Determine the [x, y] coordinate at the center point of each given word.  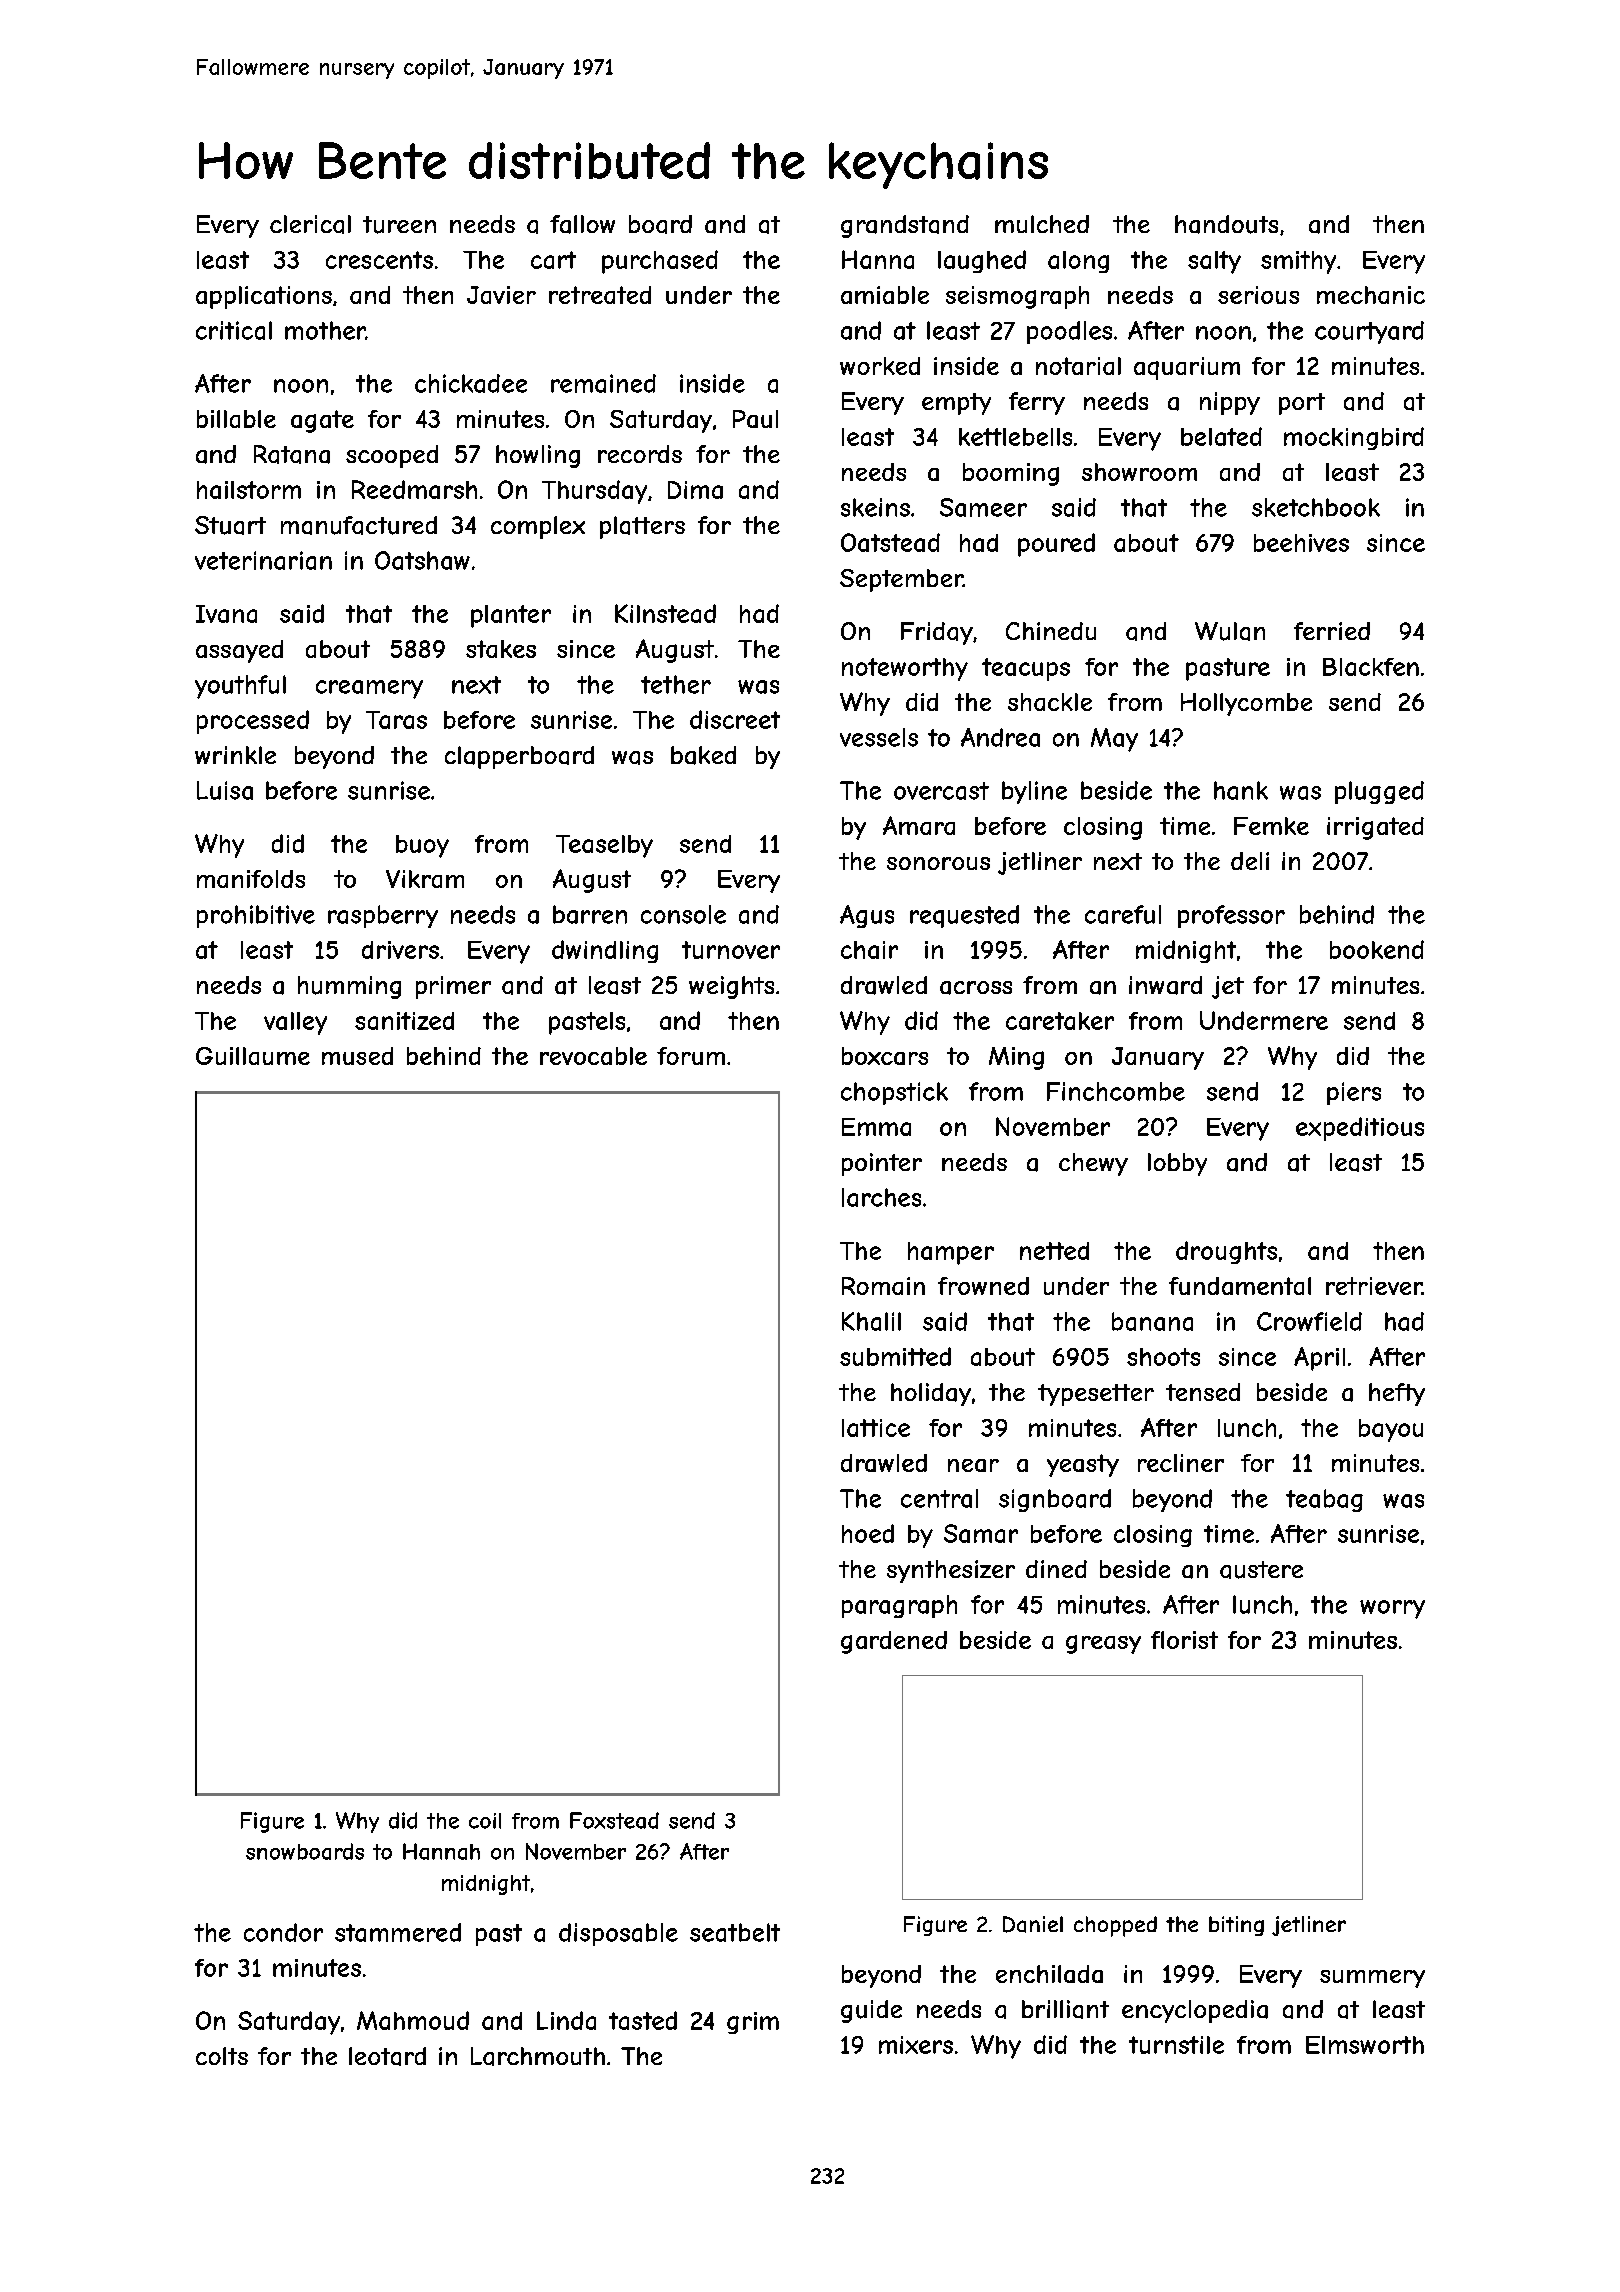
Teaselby [604, 846]
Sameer [983, 507]
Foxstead [614, 1820]
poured [1056, 545]
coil [485, 1821]
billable [236, 419]
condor [283, 1932]
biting [1236, 1926]
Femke [1271, 826]
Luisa [225, 790]
